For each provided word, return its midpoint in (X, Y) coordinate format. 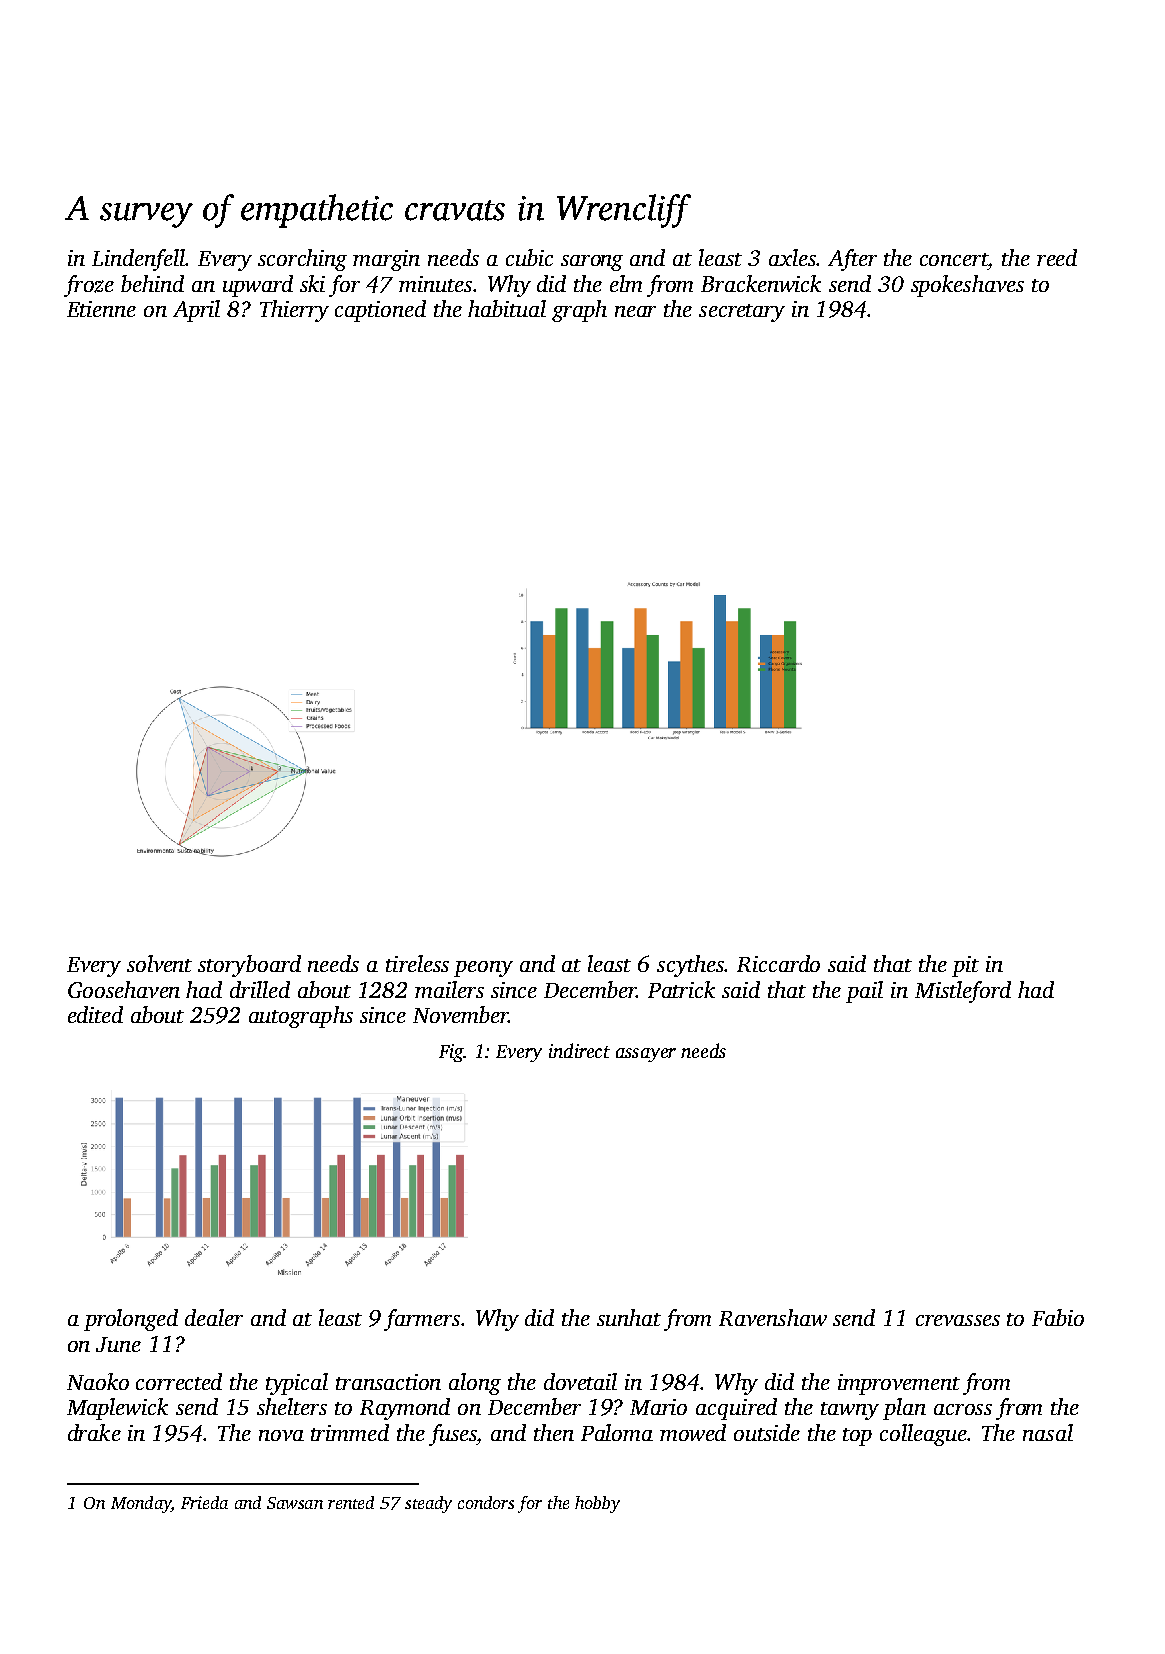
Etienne (101, 309)
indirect (579, 1050)
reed (1057, 257)
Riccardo (778, 963)
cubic (529, 257)
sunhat (629, 1317)
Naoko (98, 1381)
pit (965, 966)
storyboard (249, 966)
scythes (690, 966)
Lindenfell (139, 260)
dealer (214, 1317)
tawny (850, 1411)
